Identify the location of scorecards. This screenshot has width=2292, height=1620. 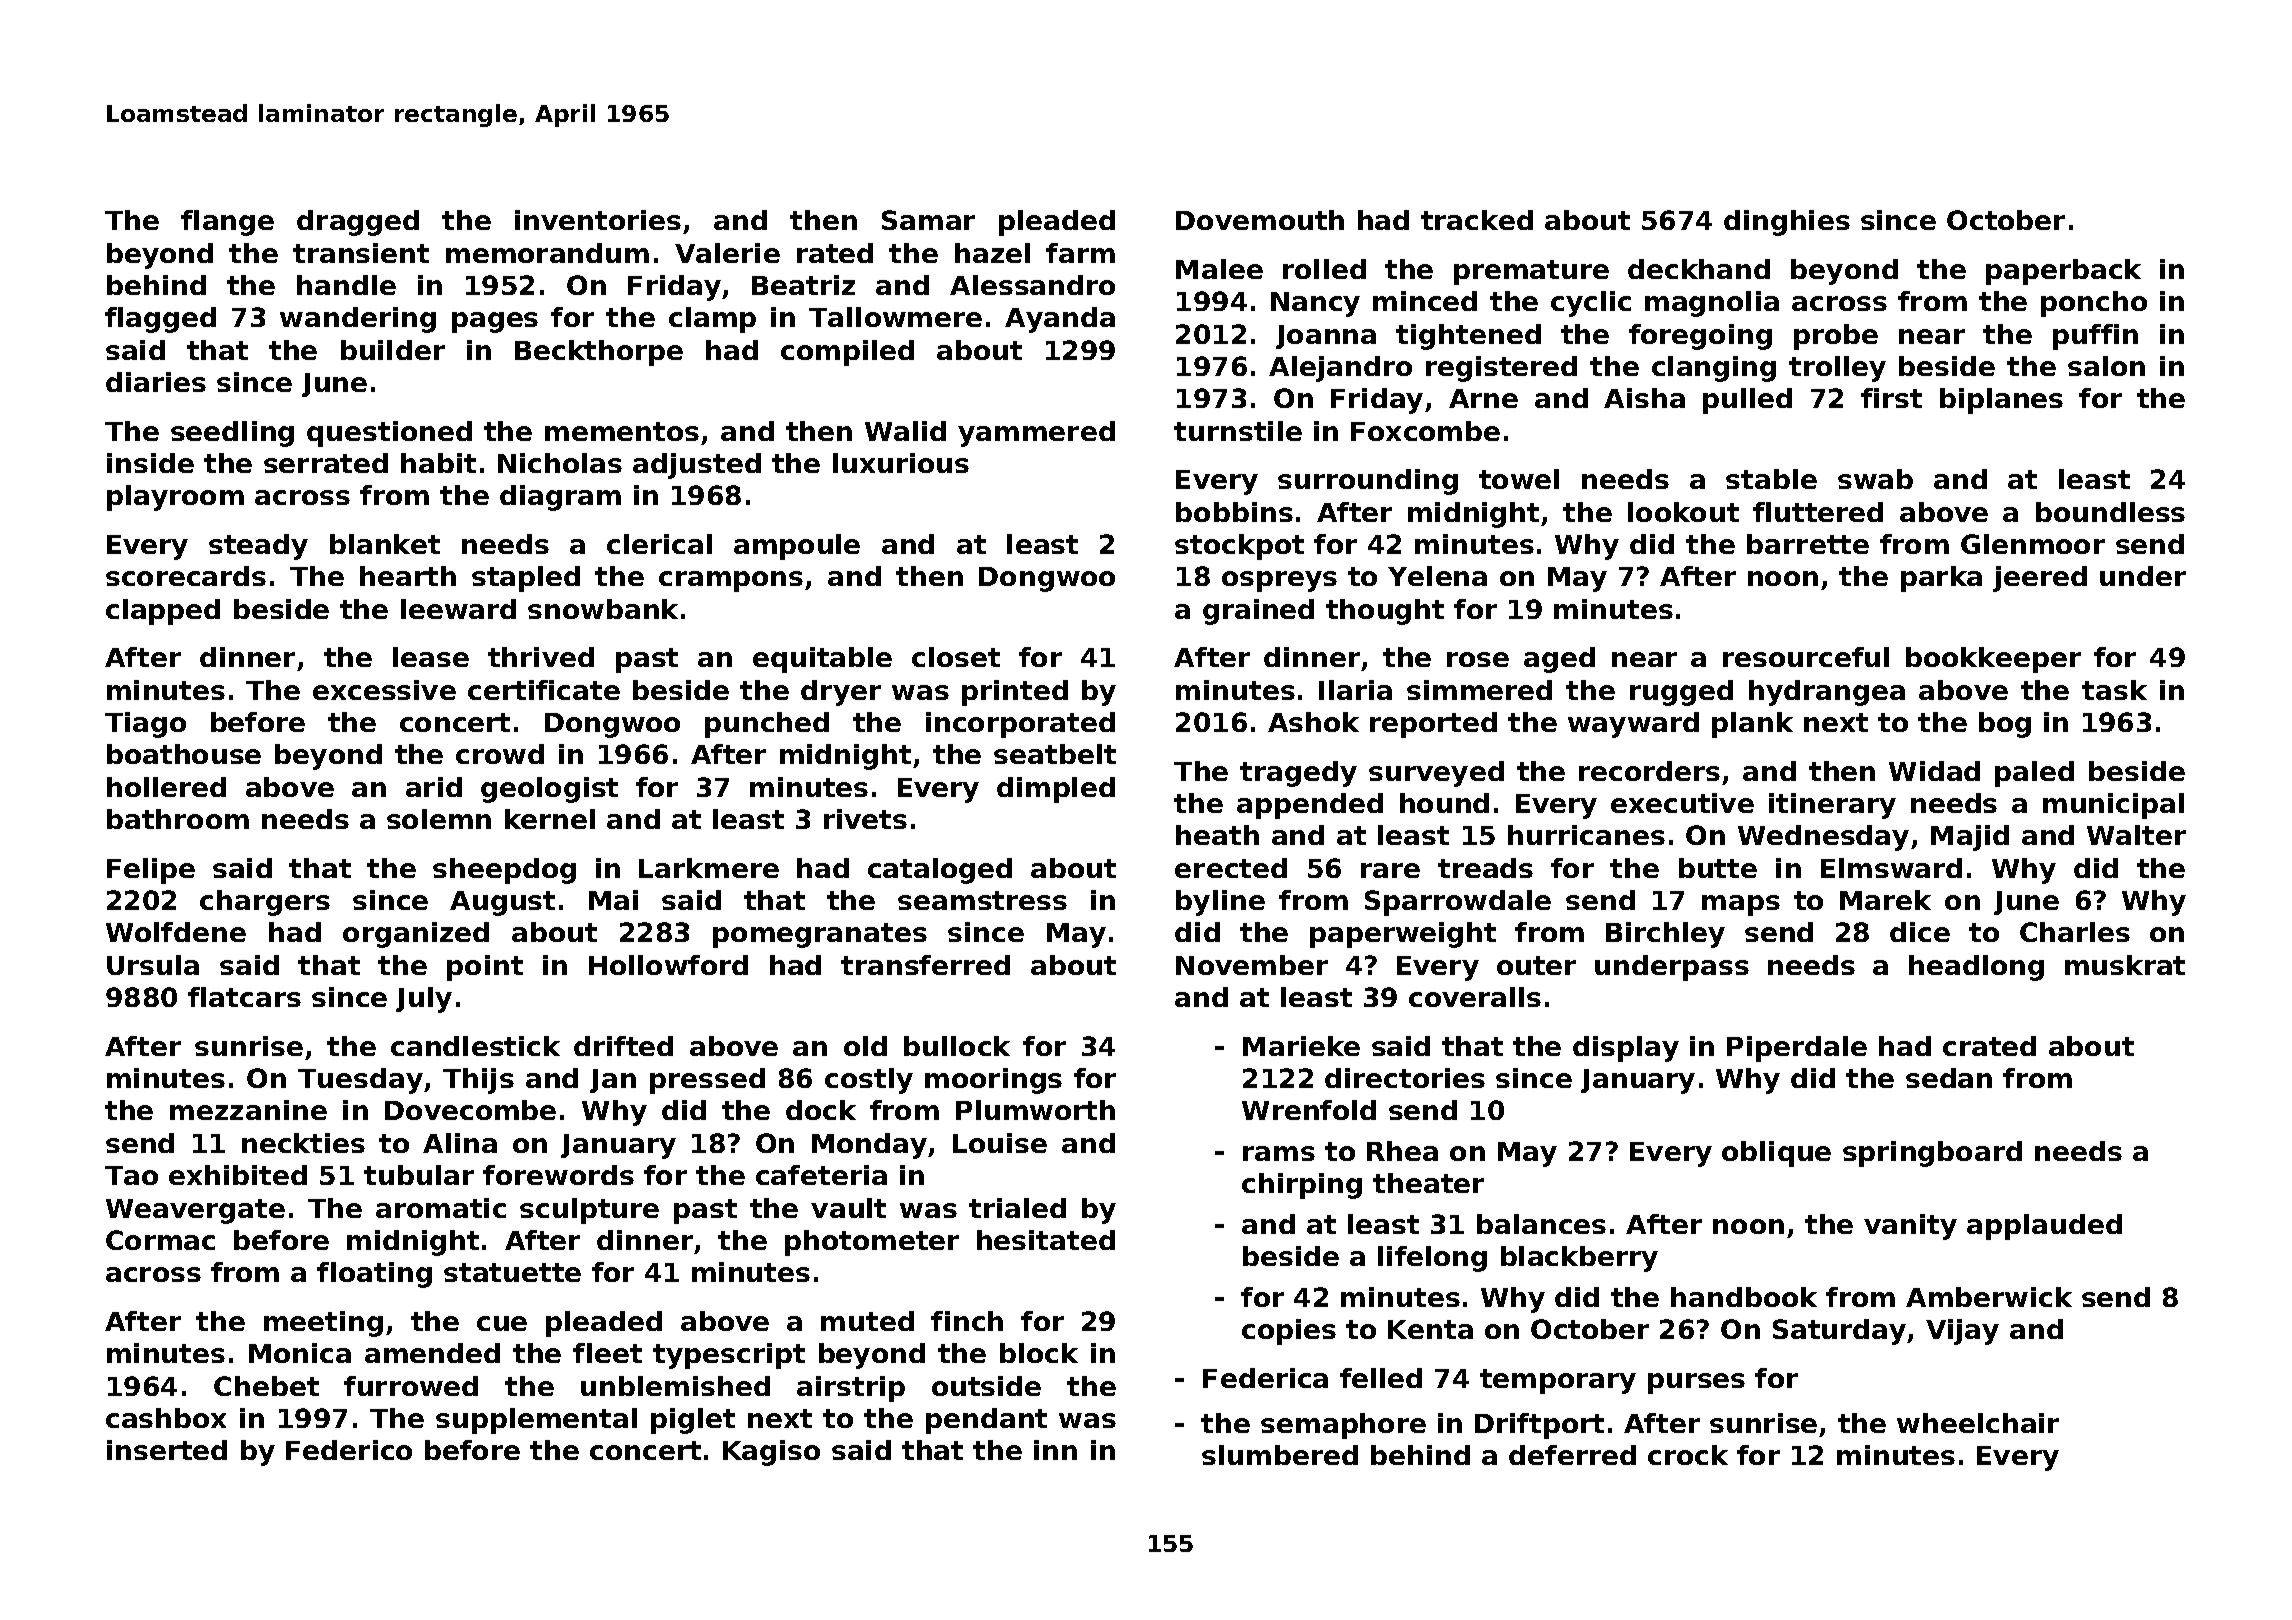
(186, 576).
